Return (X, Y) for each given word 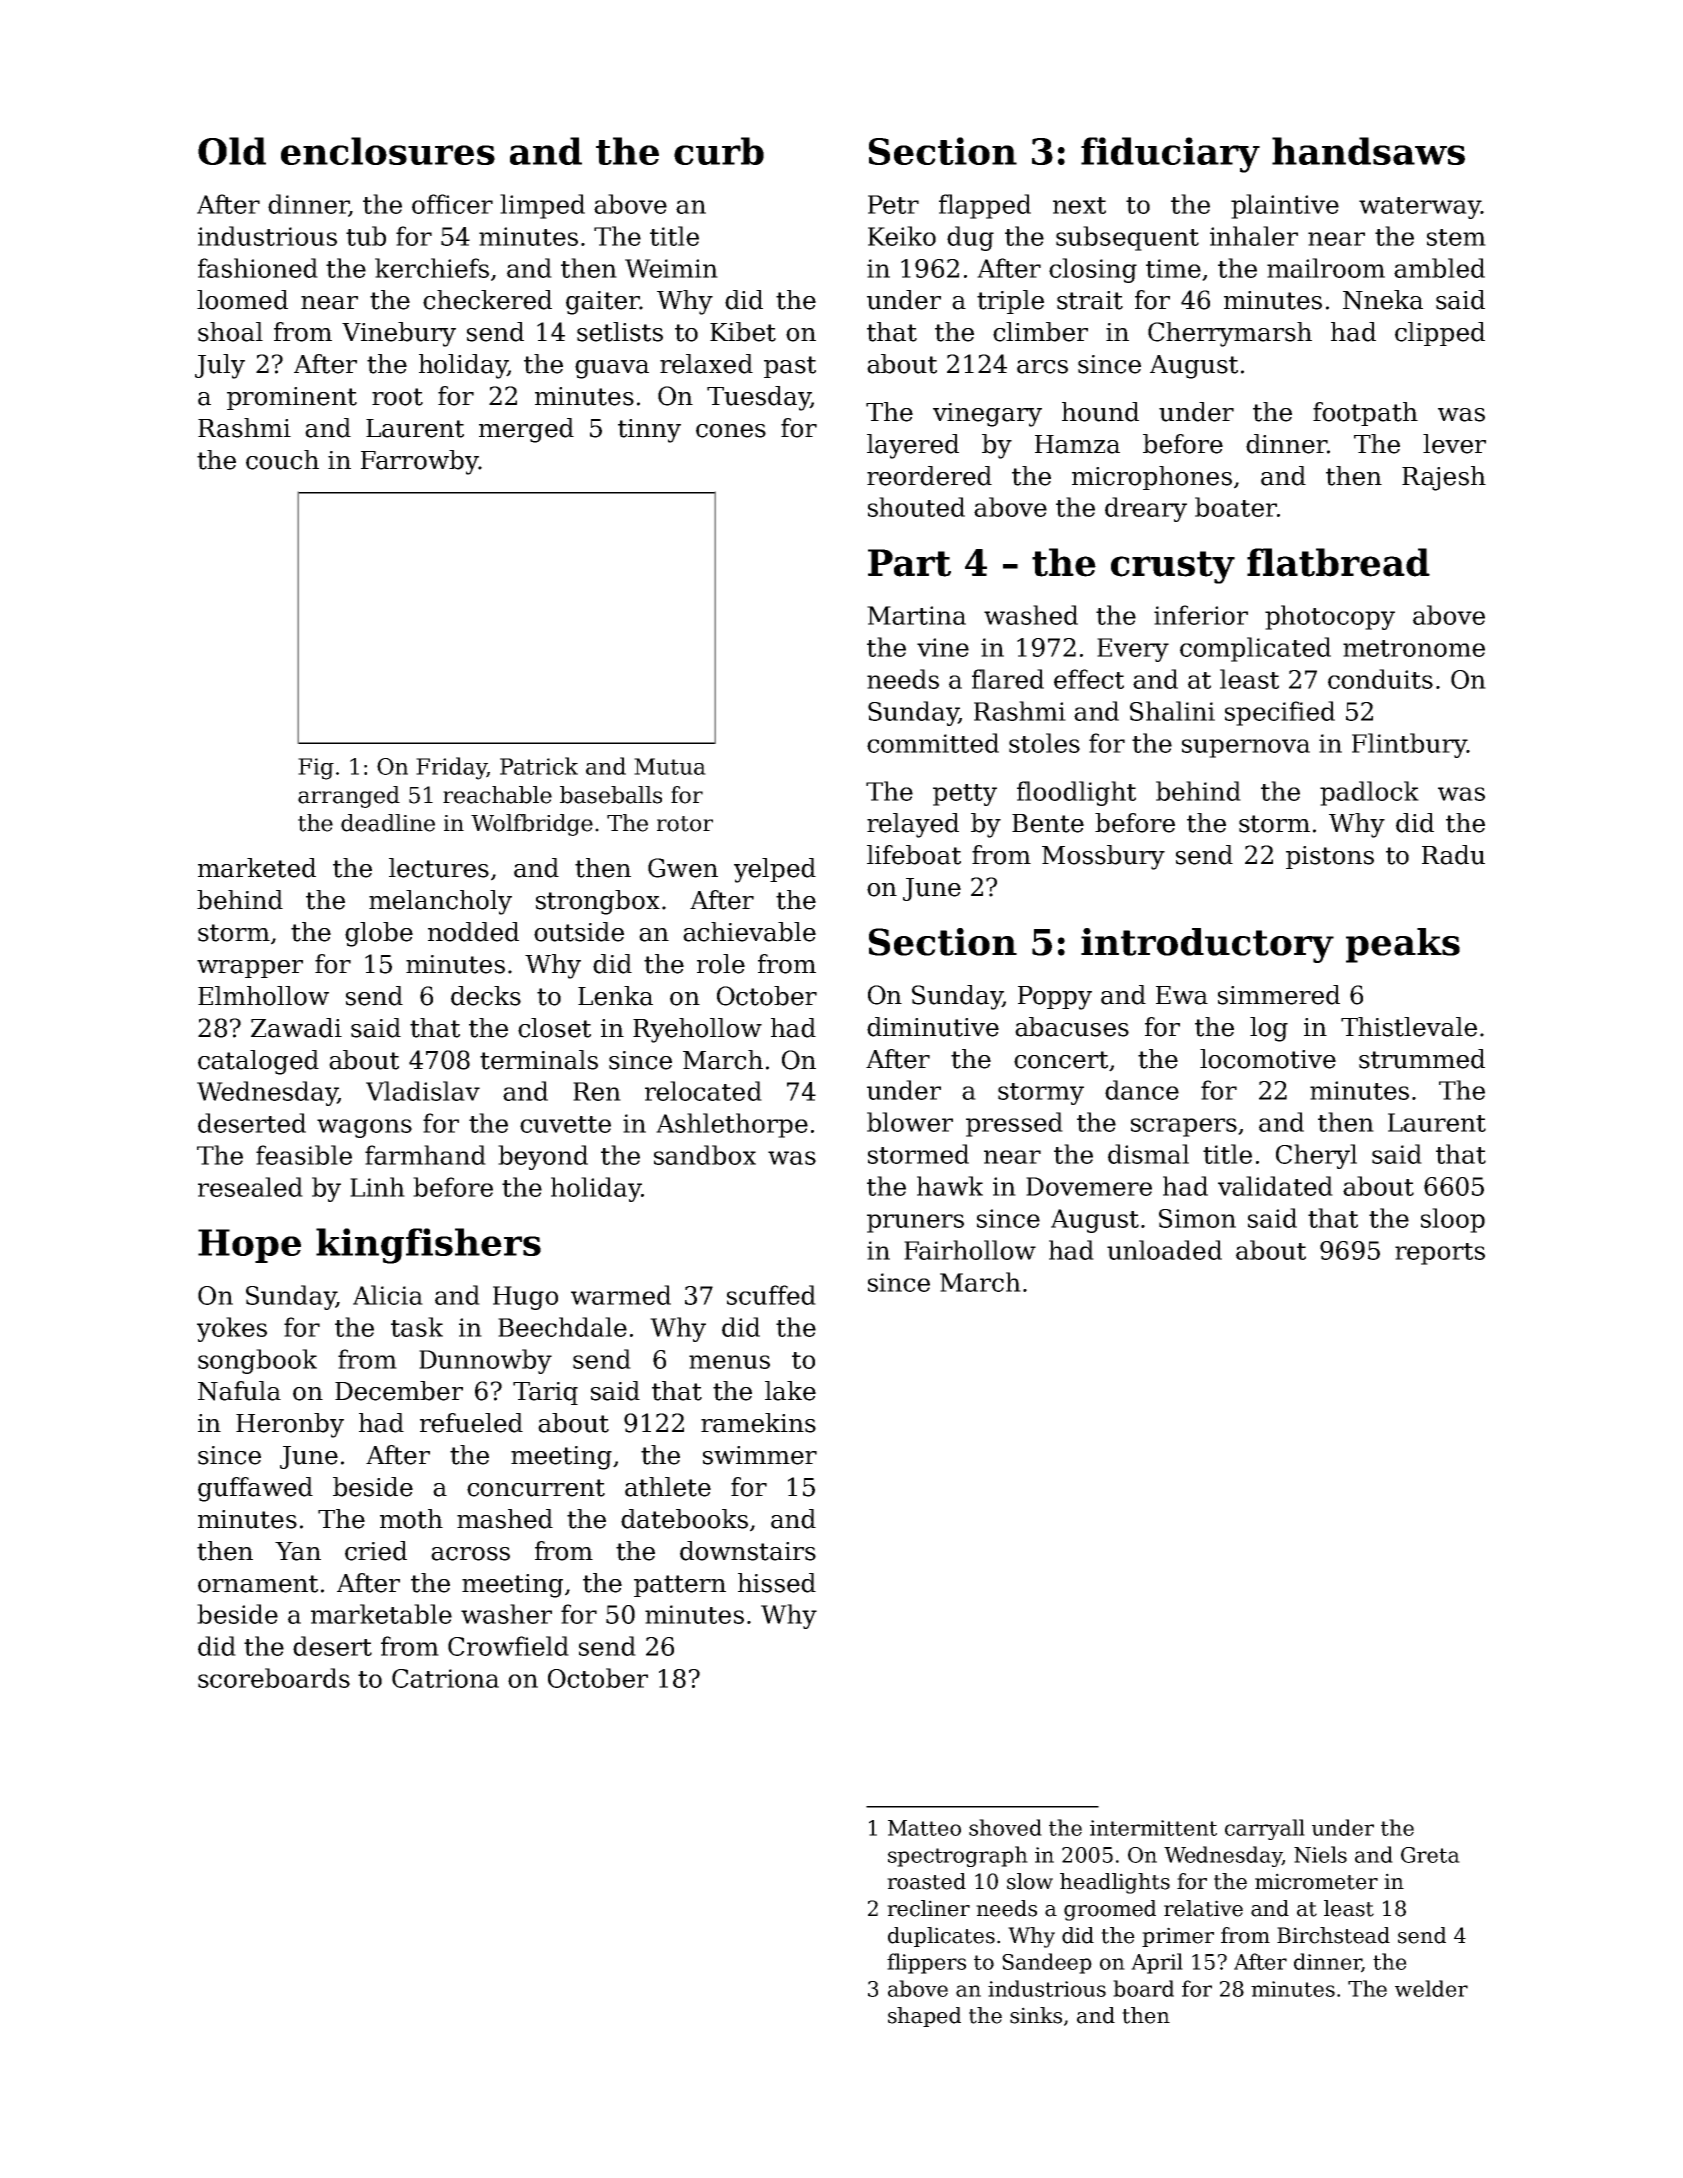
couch (282, 460)
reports (1440, 1254)
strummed (1422, 1059)
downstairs (748, 1551)
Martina (916, 615)
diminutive (933, 1027)
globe (379, 934)
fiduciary (1170, 155)
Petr (893, 204)
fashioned (258, 268)
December (399, 1391)
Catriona (445, 1678)
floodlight (1076, 793)
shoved (1005, 1827)
